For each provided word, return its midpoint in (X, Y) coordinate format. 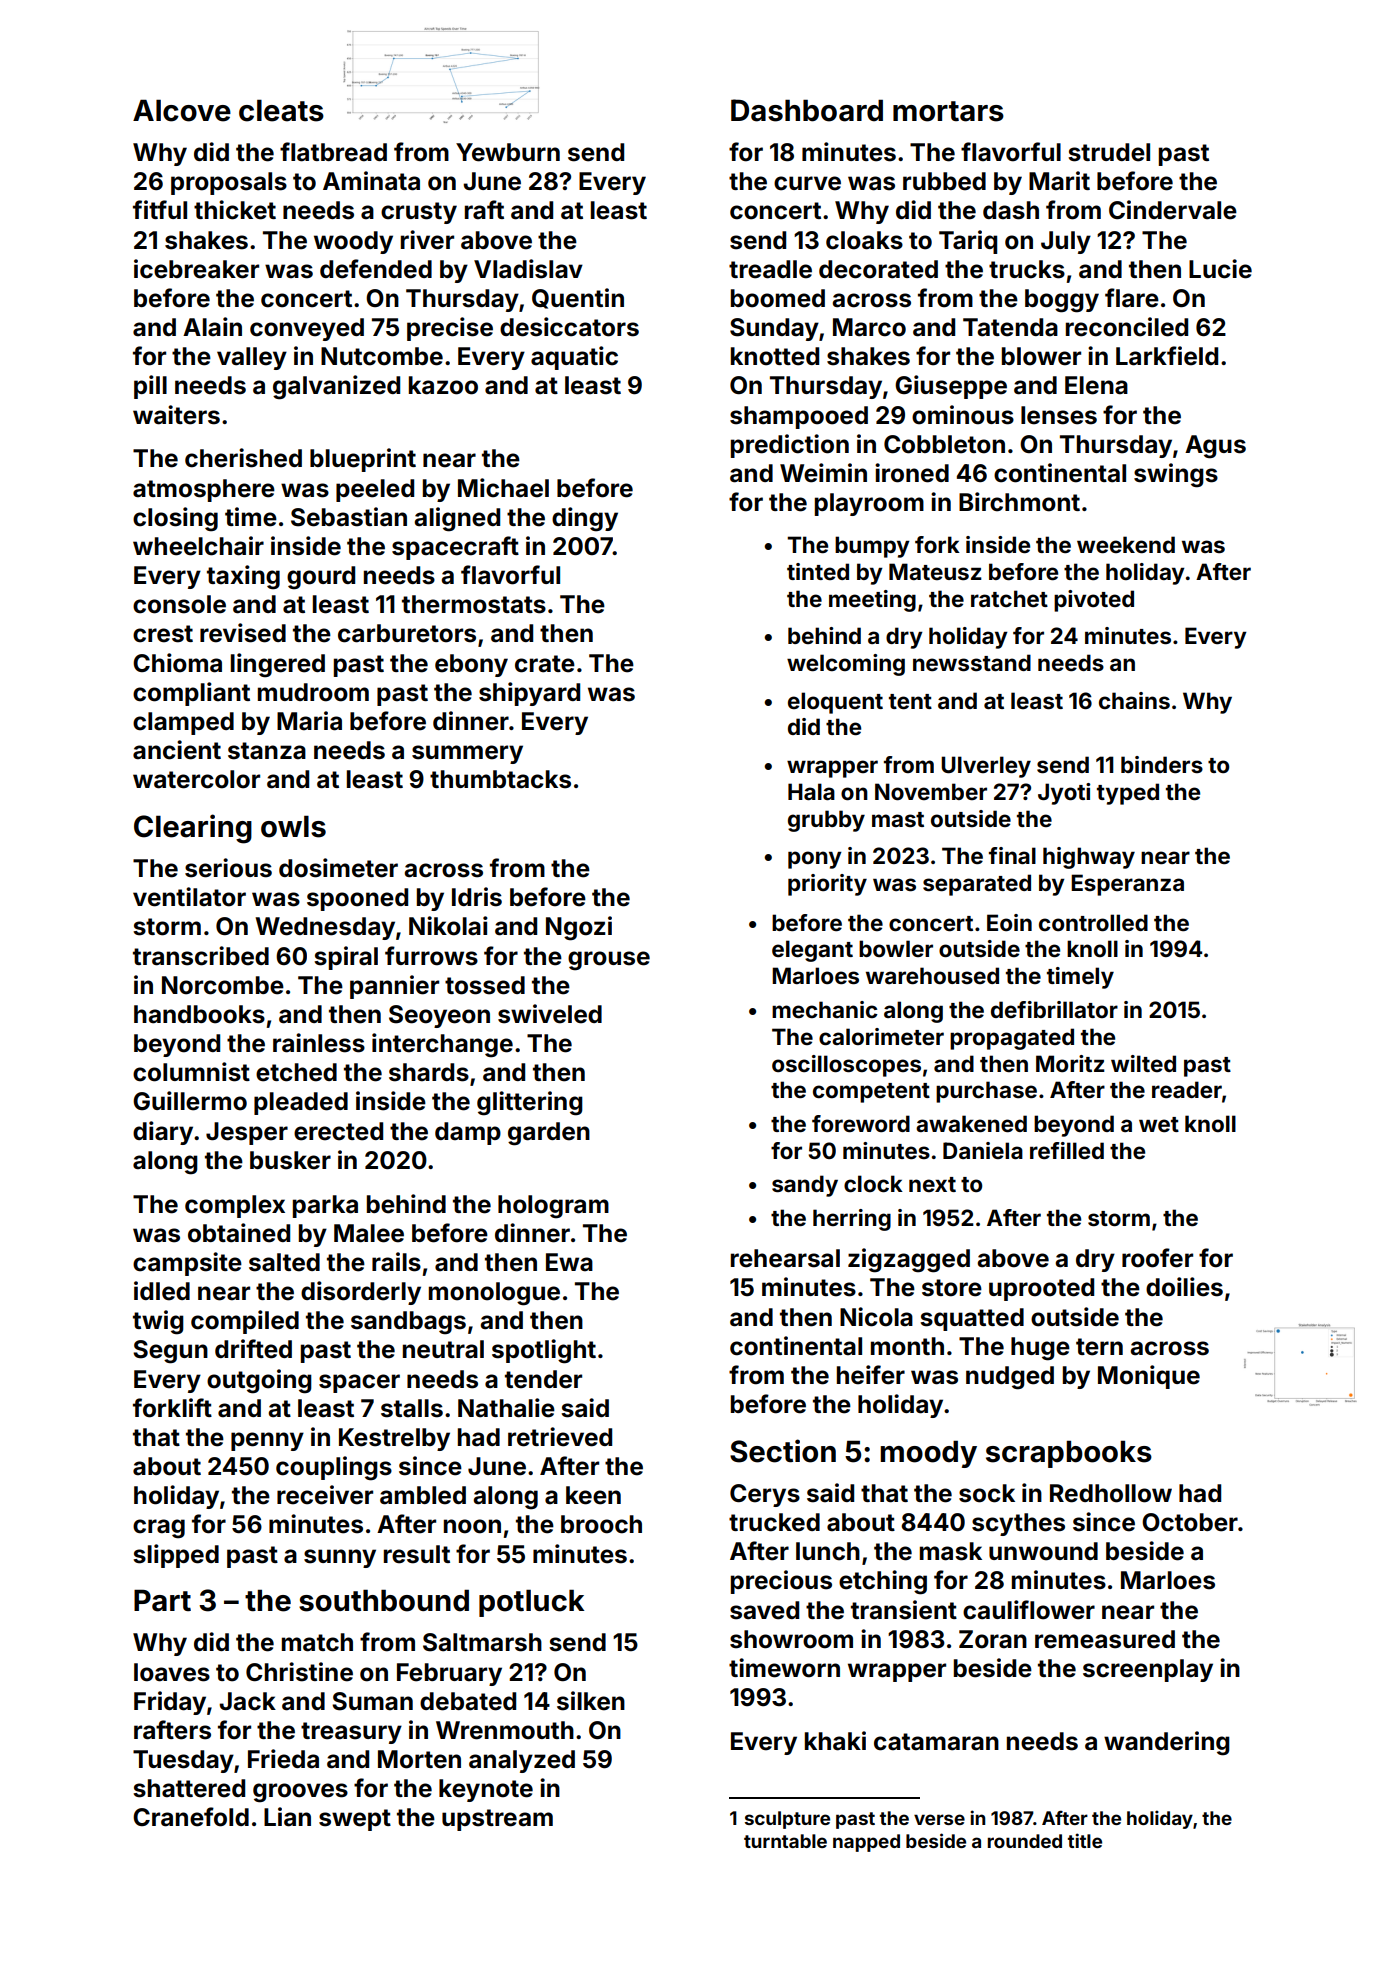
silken (591, 1701)
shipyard (529, 694)
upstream (497, 1820)
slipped (176, 1556)
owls (293, 826)
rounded (1024, 1841)
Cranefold (191, 1817)
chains (1134, 700)
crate (545, 664)
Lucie (1220, 269)
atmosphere (204, 490)
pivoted (1094, 601)
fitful (160, 209)
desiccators (569, 327)
